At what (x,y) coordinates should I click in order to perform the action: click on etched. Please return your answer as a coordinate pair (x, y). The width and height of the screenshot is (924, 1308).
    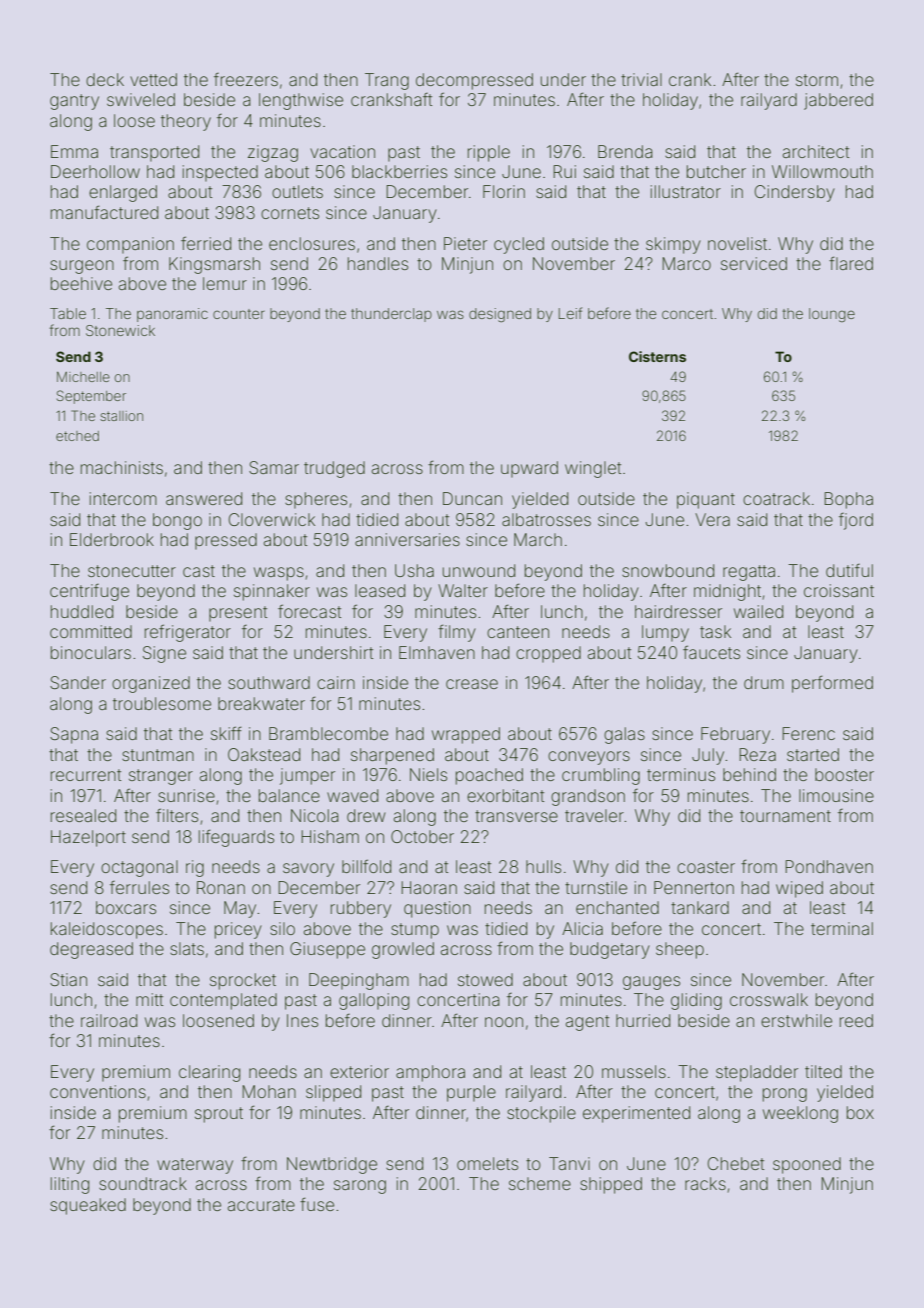
    Looking at the image, I should click on (77, 436).
